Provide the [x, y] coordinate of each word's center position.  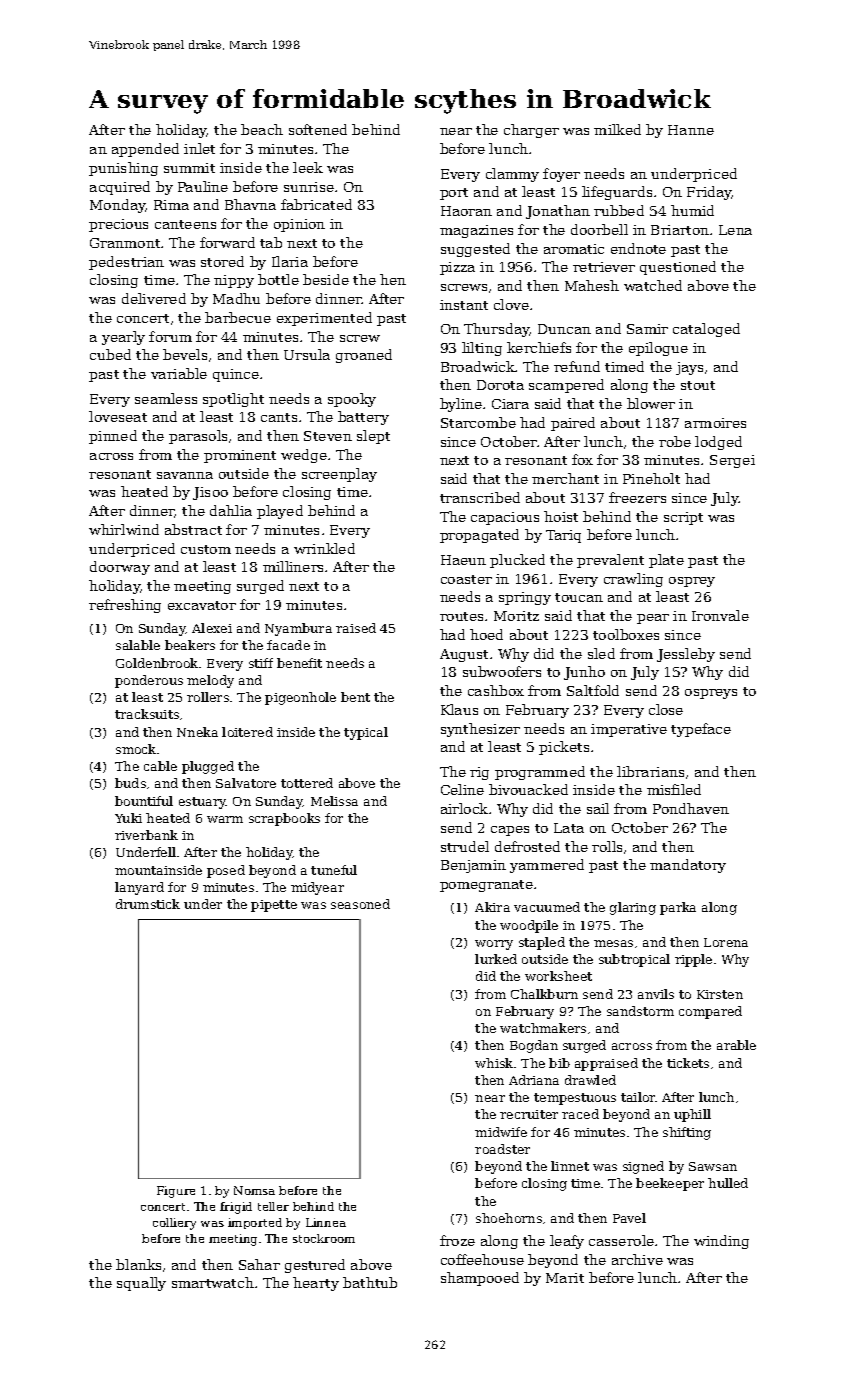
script [683, 518]
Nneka [197, 732]
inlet [199, 148]
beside [326, 279]
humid [692, 210]
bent [355, 697]
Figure [176, 1192]
